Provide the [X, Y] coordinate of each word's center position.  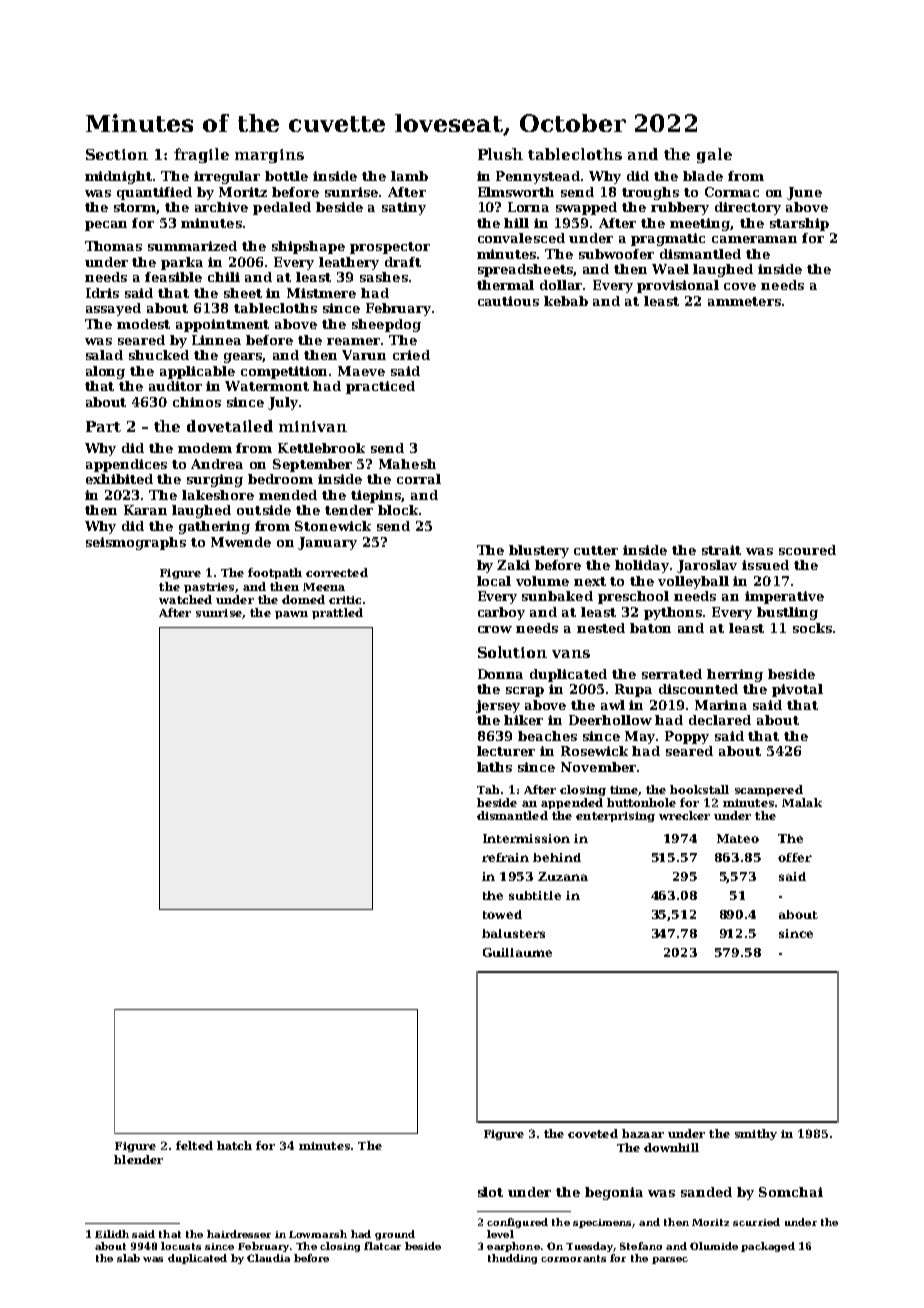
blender [138, 1159]
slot [490, 1192]
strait [721, 550]
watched [185, 599]
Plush [500, 154]
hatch [234, 1145]
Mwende [241, 542]
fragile [201, 155]
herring [735, 675]
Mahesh [407, 464]
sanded [706, 1192]
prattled [337, 613]
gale [714, 155]
